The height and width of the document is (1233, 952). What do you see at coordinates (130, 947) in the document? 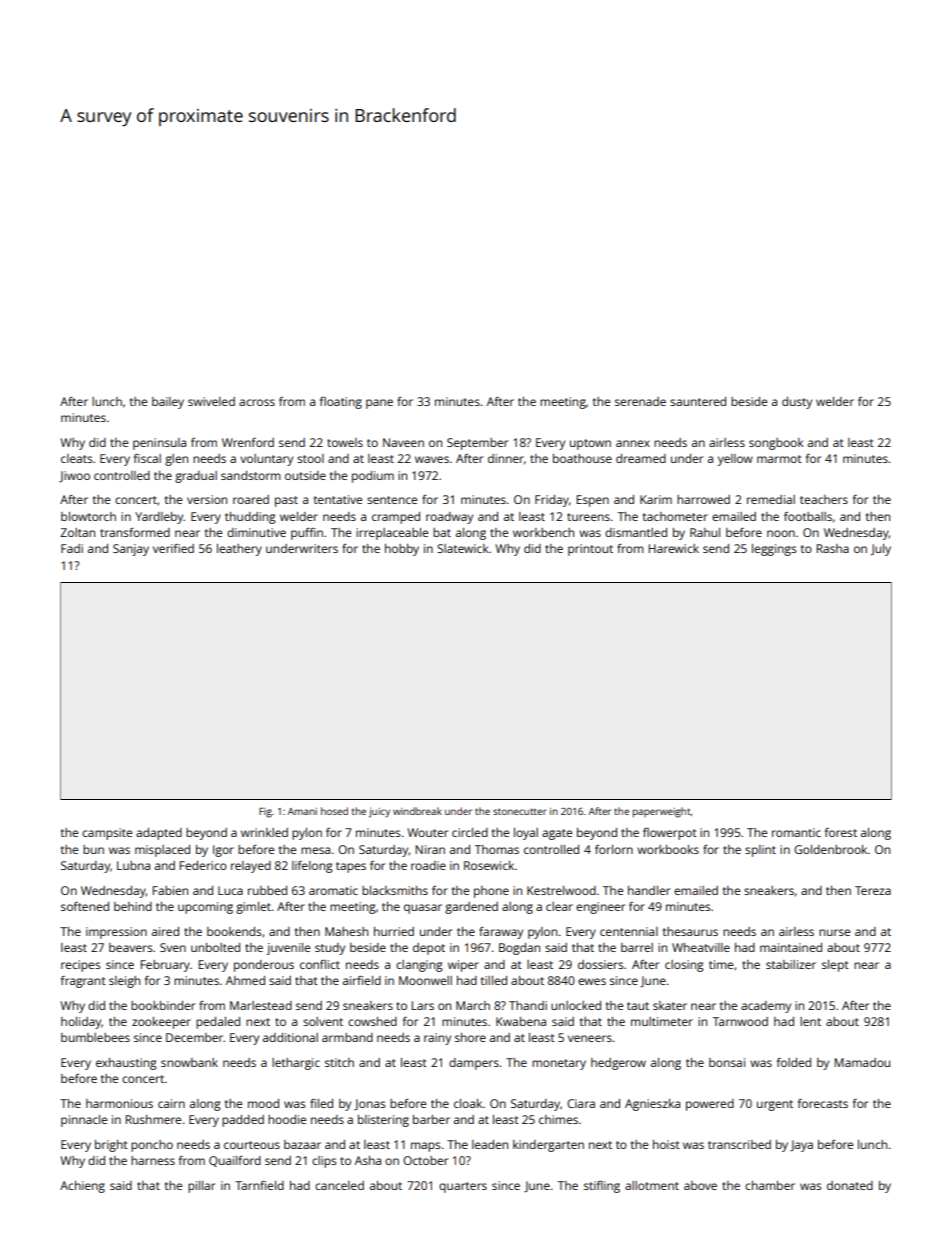
I see `beavers` at bounding box center [130, 947].
